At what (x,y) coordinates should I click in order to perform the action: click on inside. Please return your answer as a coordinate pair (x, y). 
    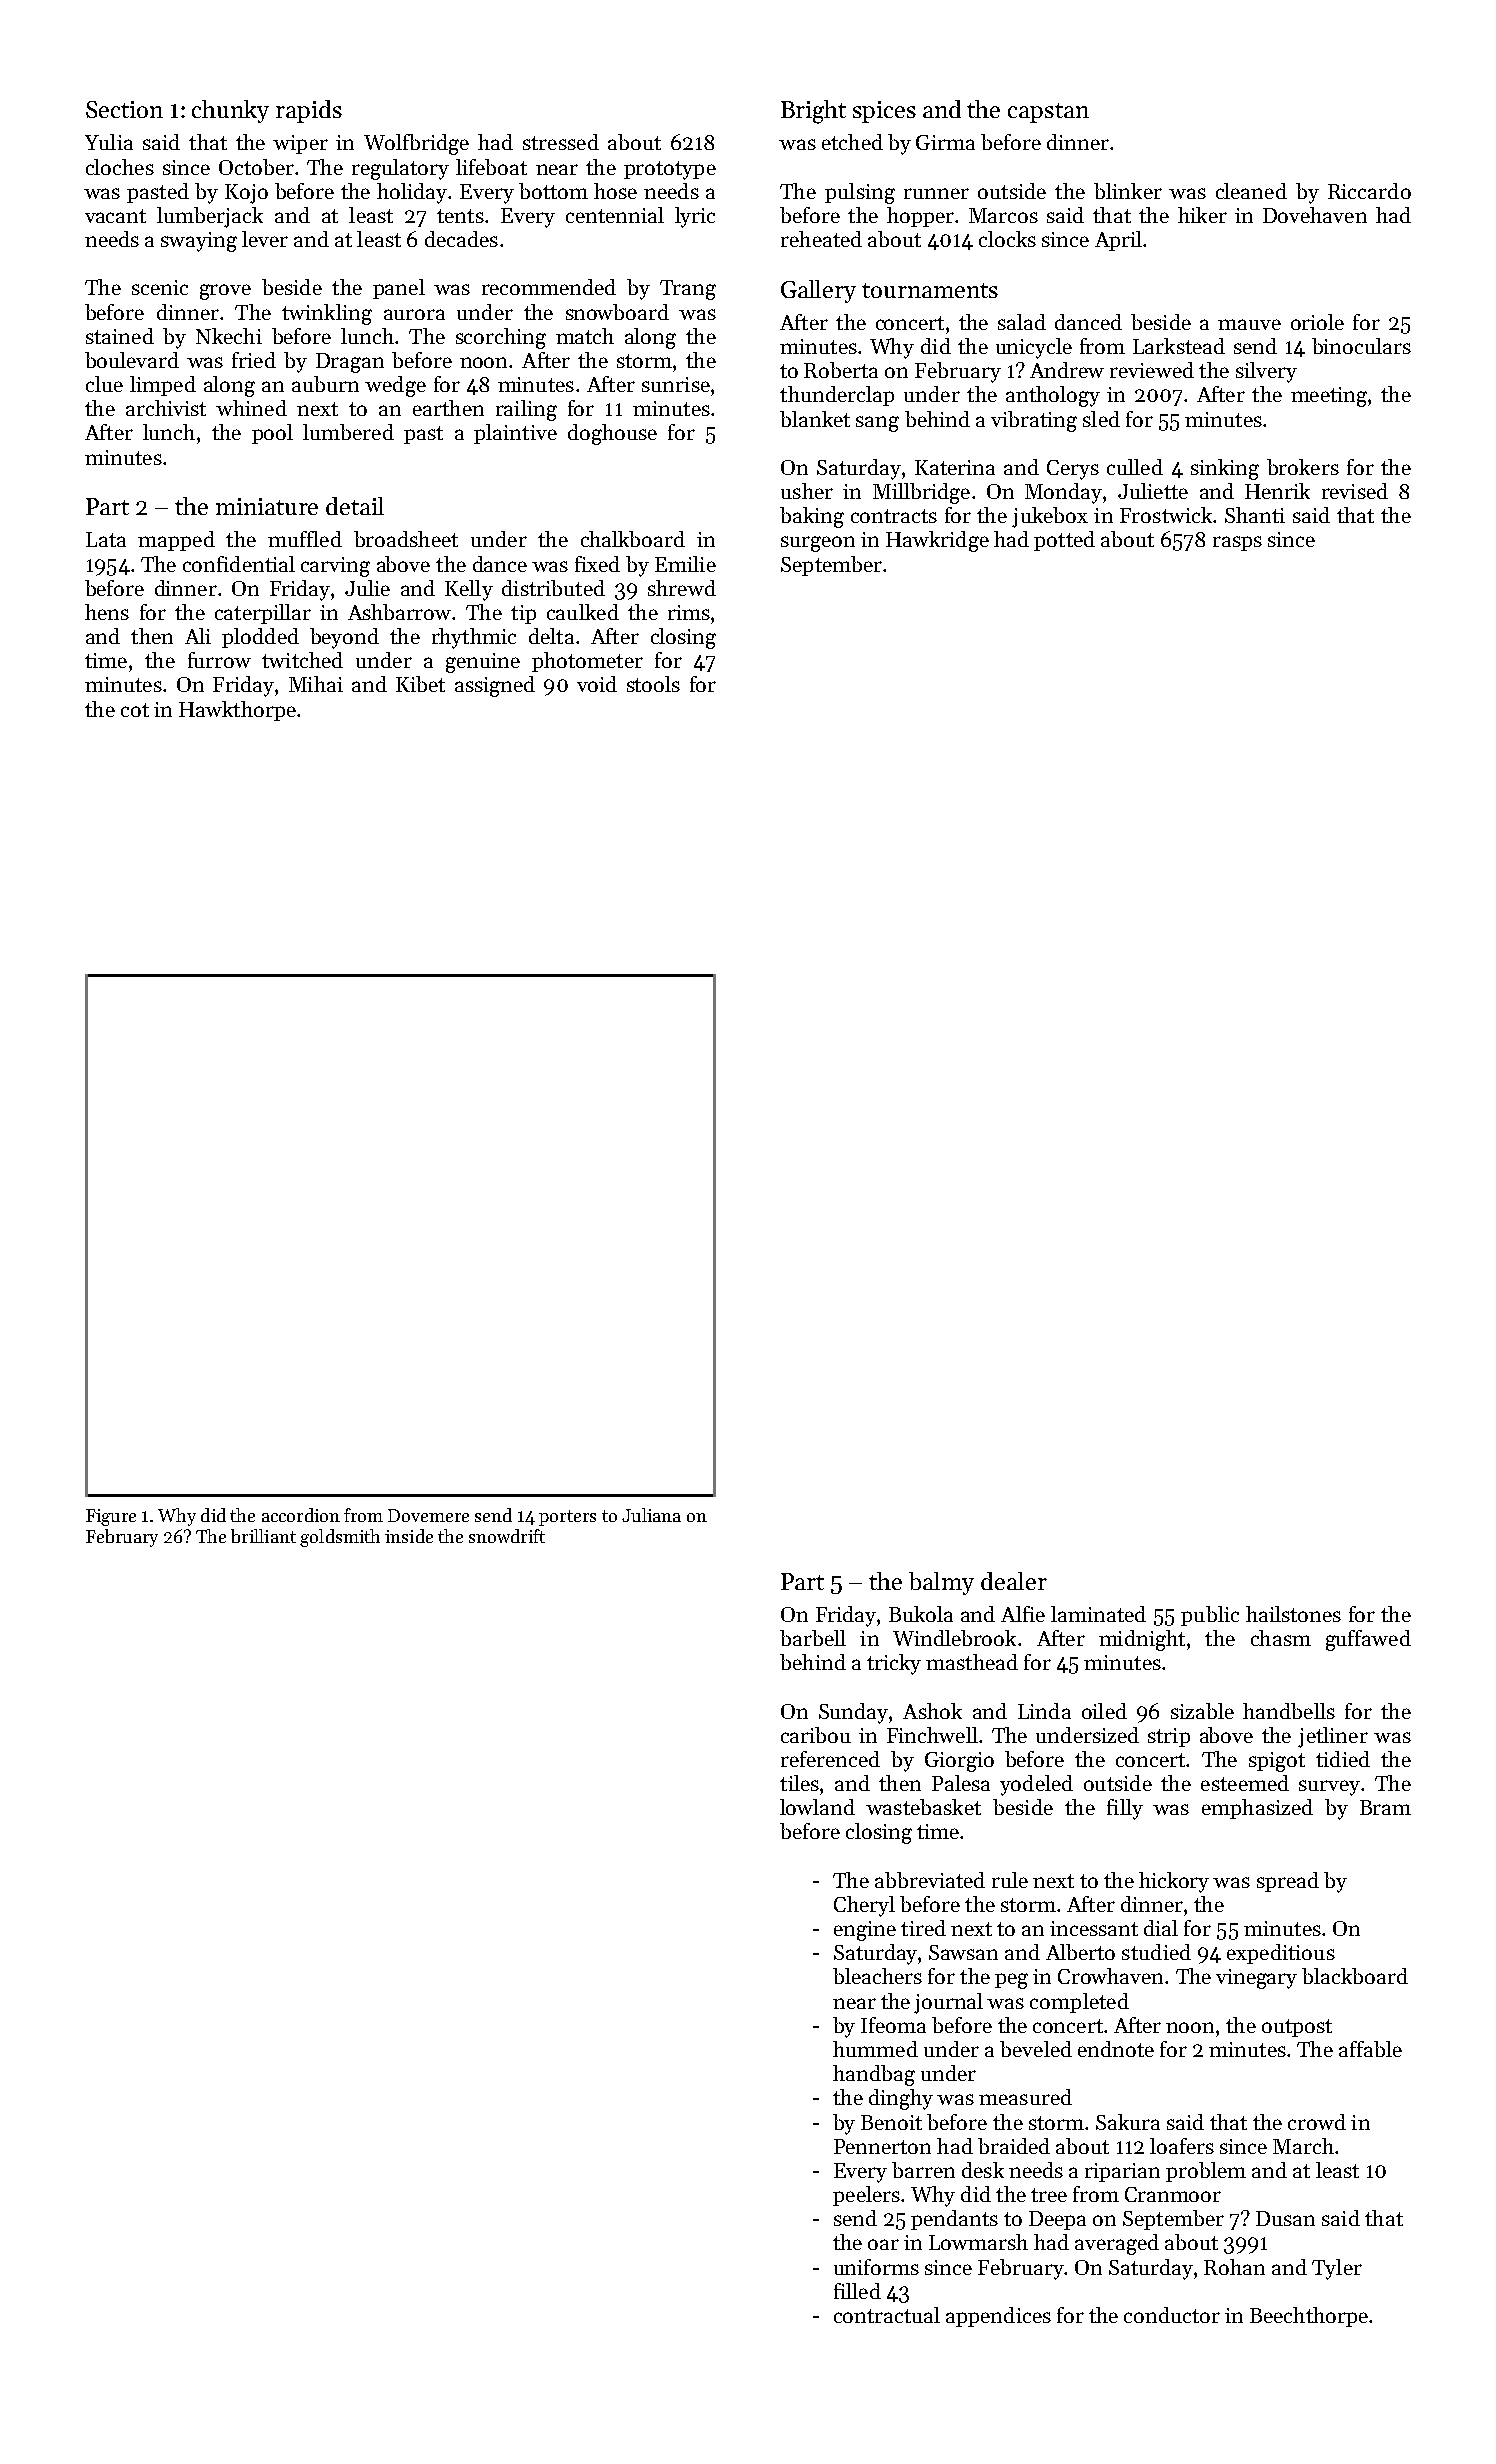
    Looking at the image, I should click on (409, 1536).
